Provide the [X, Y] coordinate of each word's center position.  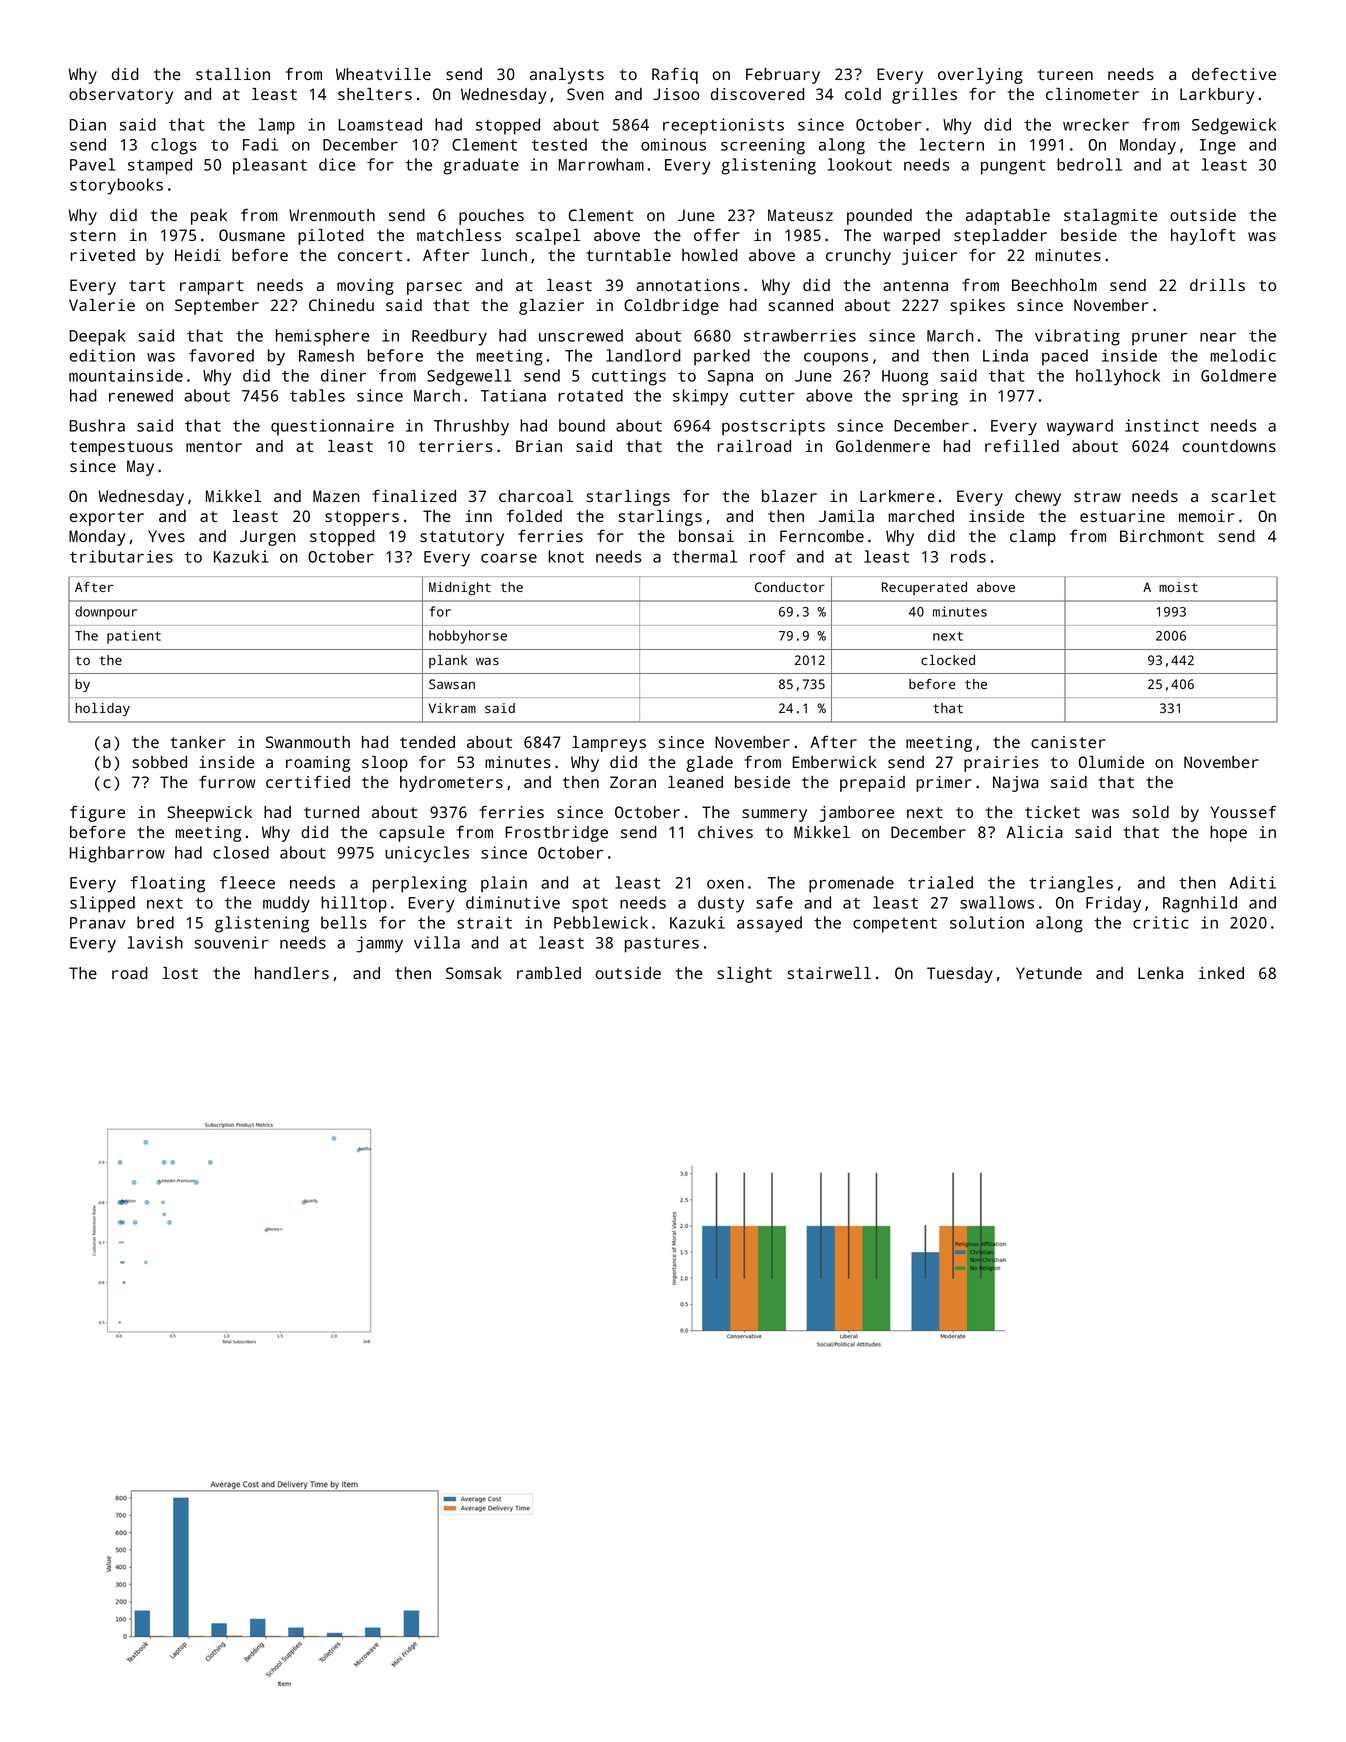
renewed [141, 395]
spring [930, 397]
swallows [997, 902]
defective [1234, 74]
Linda [1005, 355]
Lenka [1160, 973]
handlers [292, 973]
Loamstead [380, 124]
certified [308, 782]
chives [725, 832]
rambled [549, 973]
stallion [233, 74]
